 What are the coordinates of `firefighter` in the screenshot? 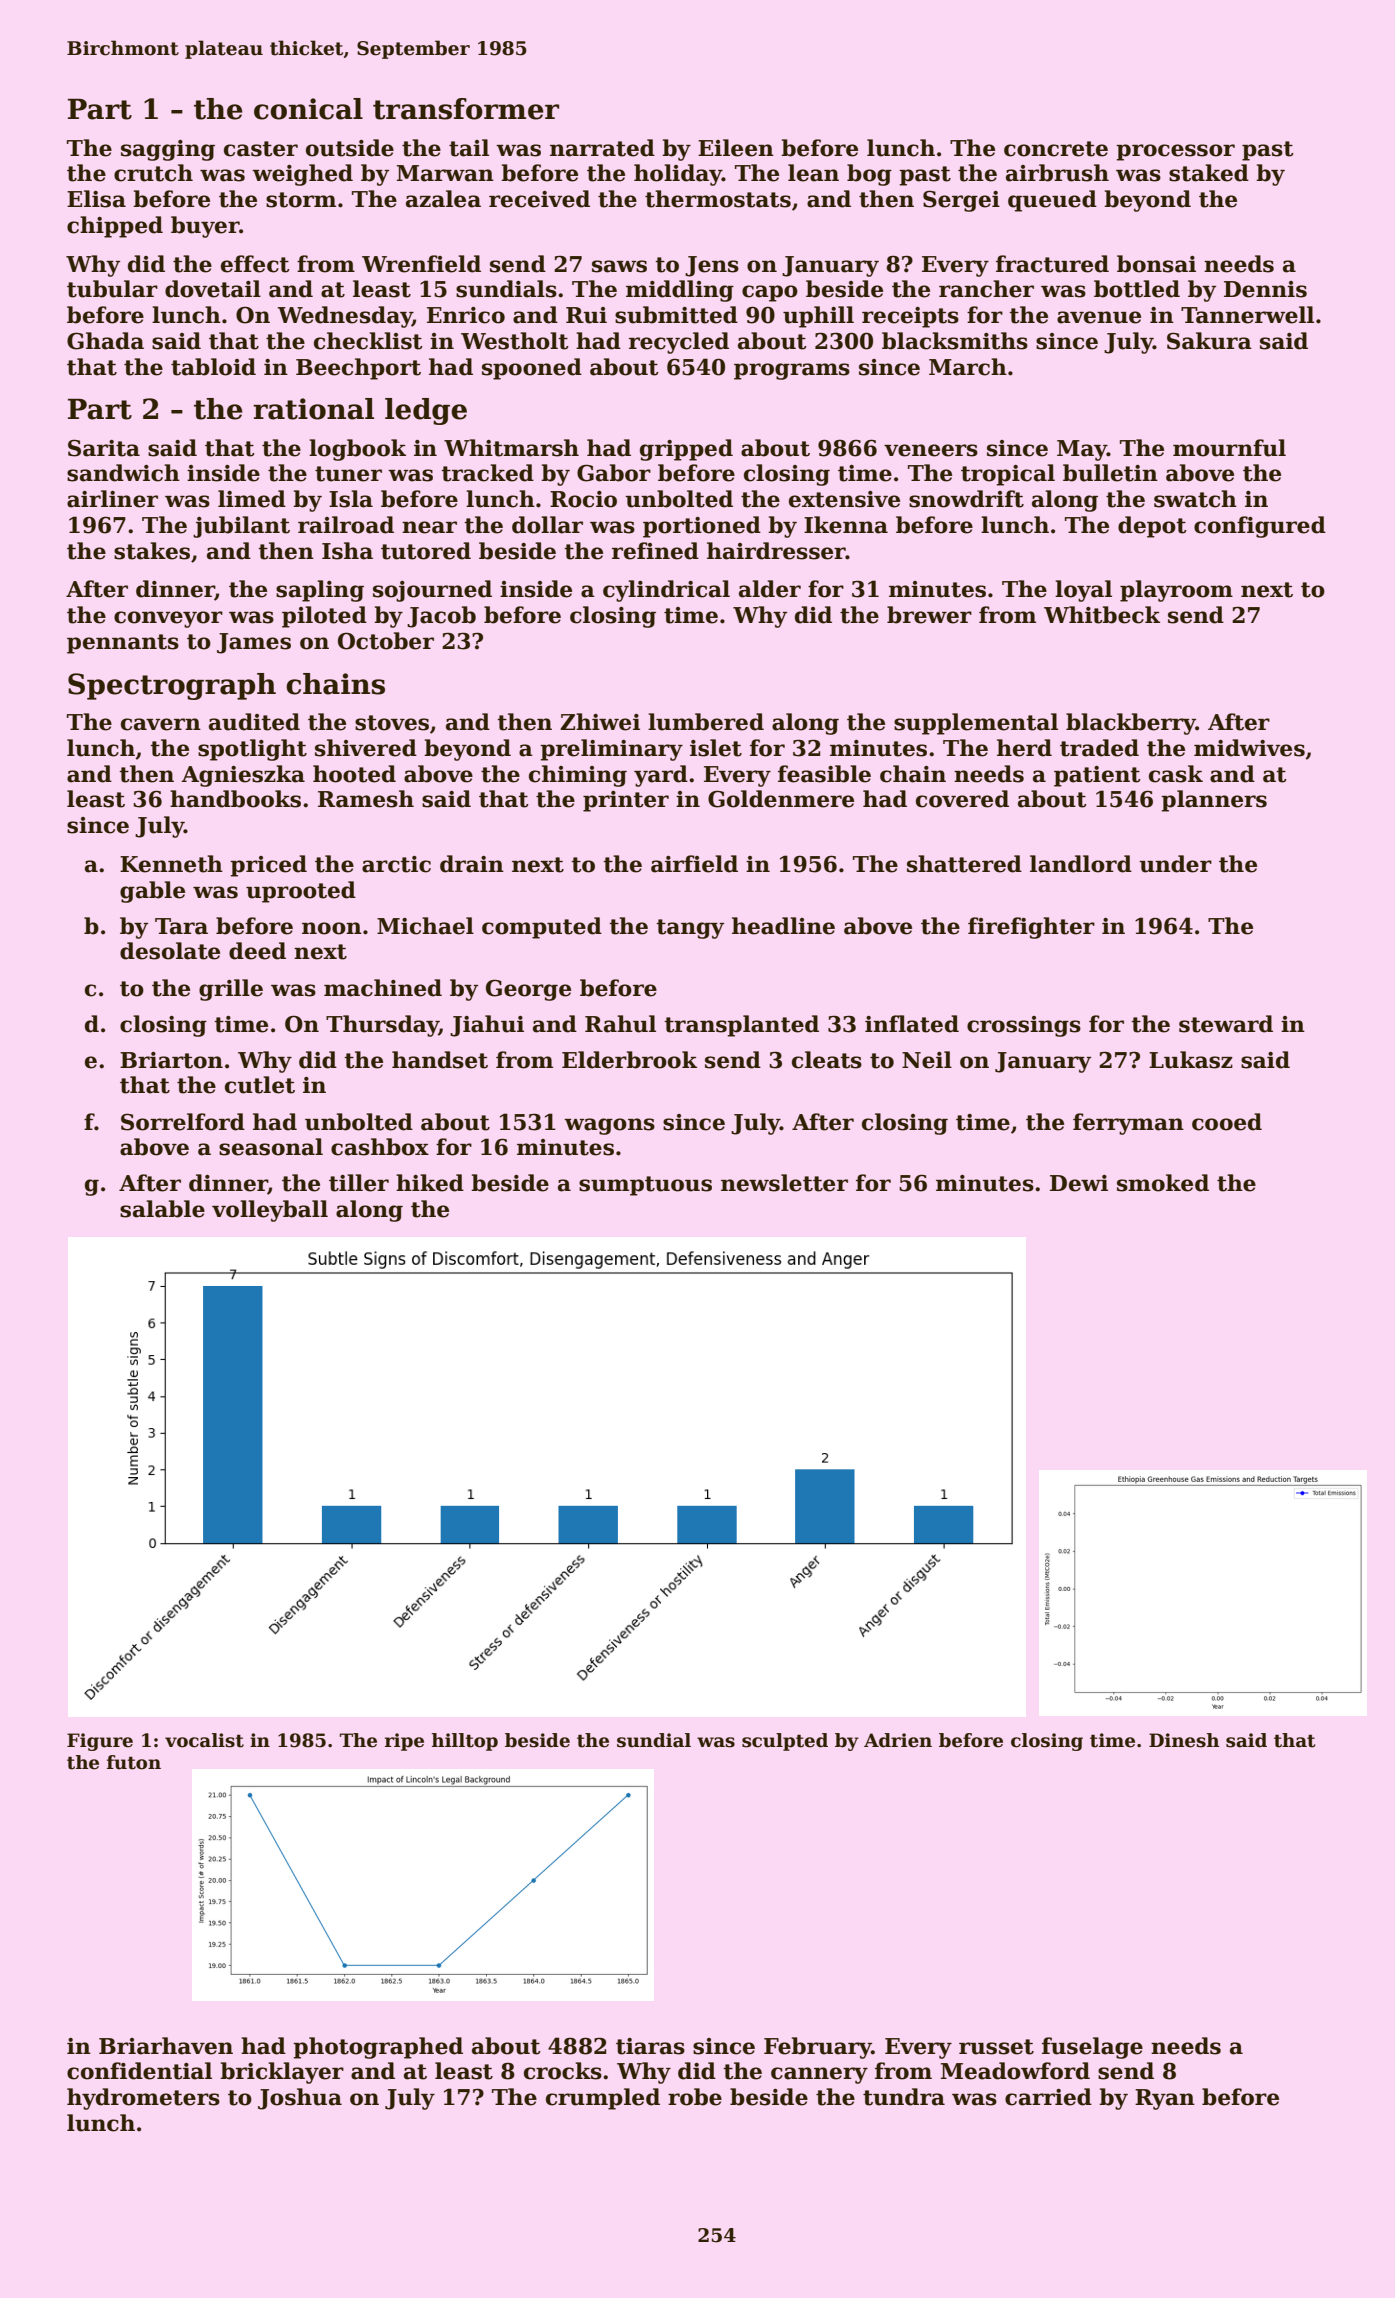 It's located at (1031, 928).
